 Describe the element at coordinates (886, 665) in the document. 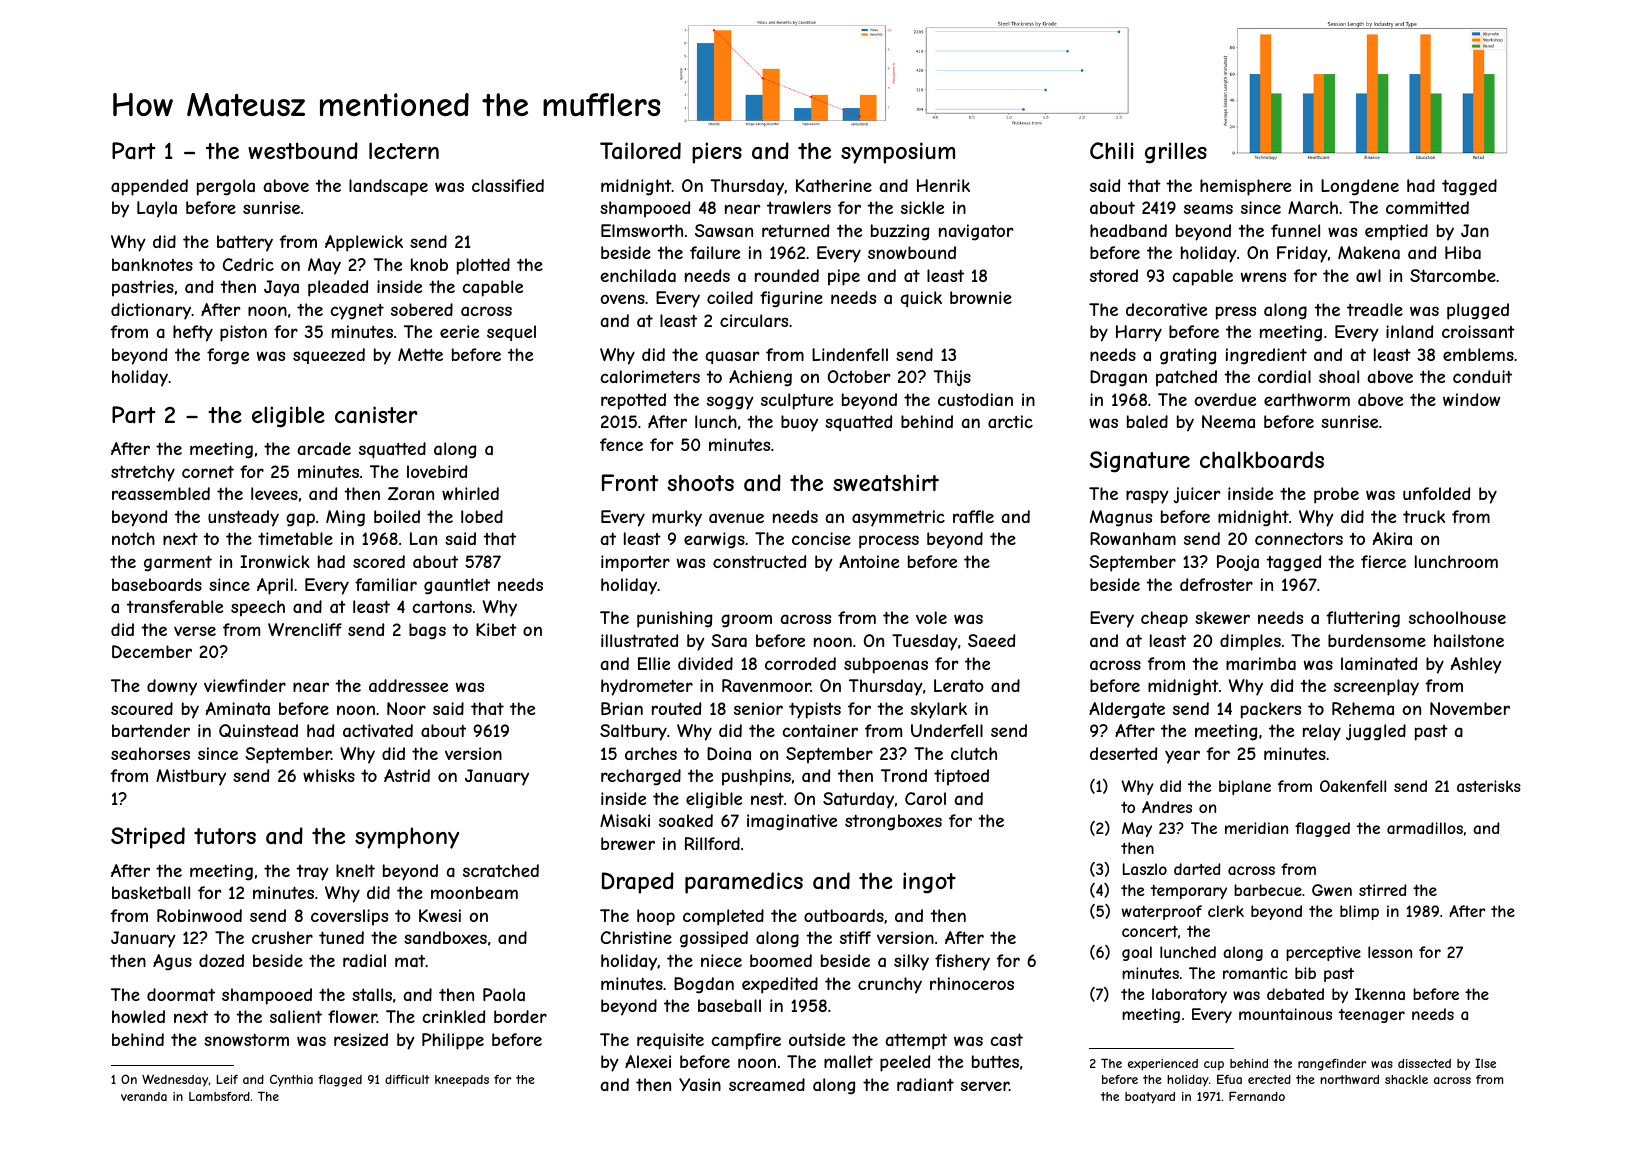

I see `subpoenas` at that location.
